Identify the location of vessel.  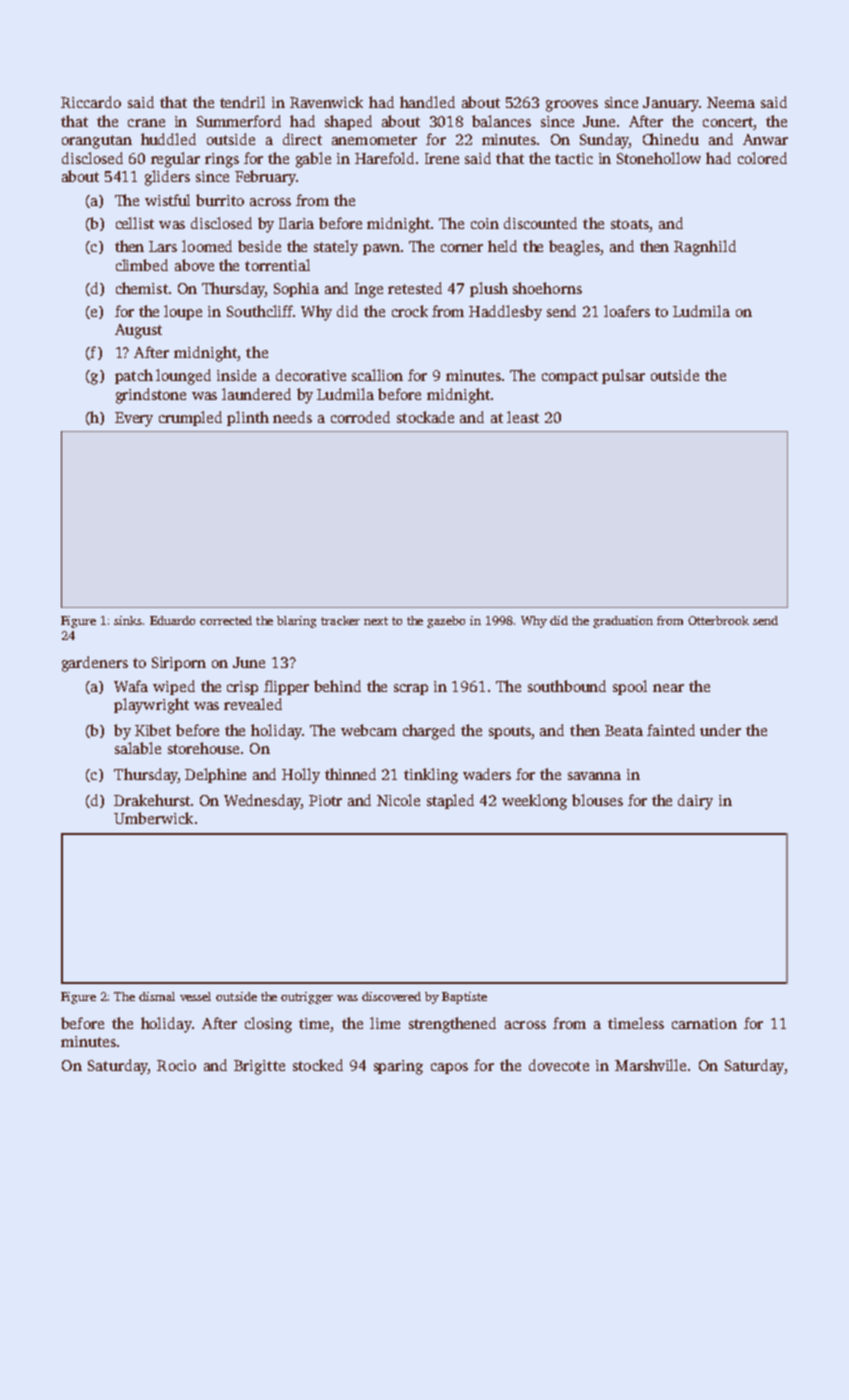
(195, 996).
